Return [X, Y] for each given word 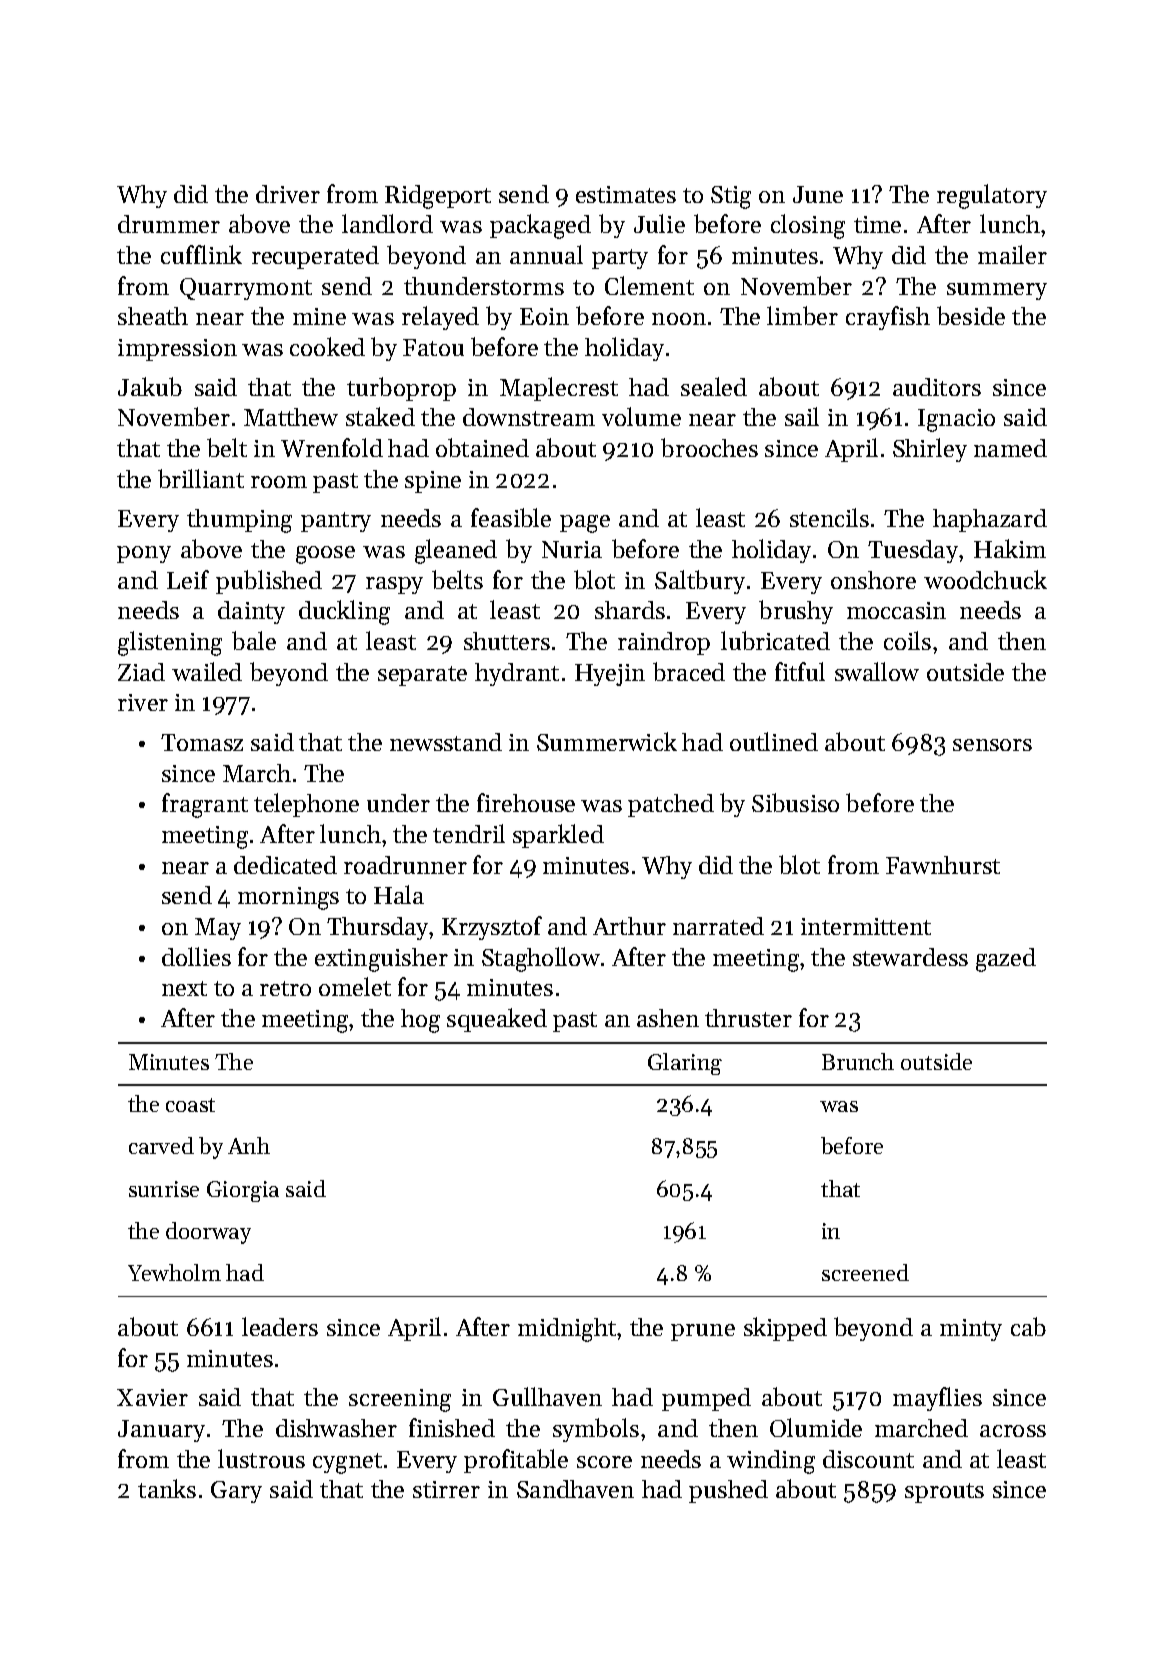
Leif [188, 579]
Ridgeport [438, 197]
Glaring [685, 1064]
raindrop [664, 643]
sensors [992, 745]
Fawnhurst [943, 865]
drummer [169, 224]
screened [865, 1272]
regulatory [992, 196]
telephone [306, 805]
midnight [567, 1330]
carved [161, 1145]
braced [689, 671]
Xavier [152, 1397]
